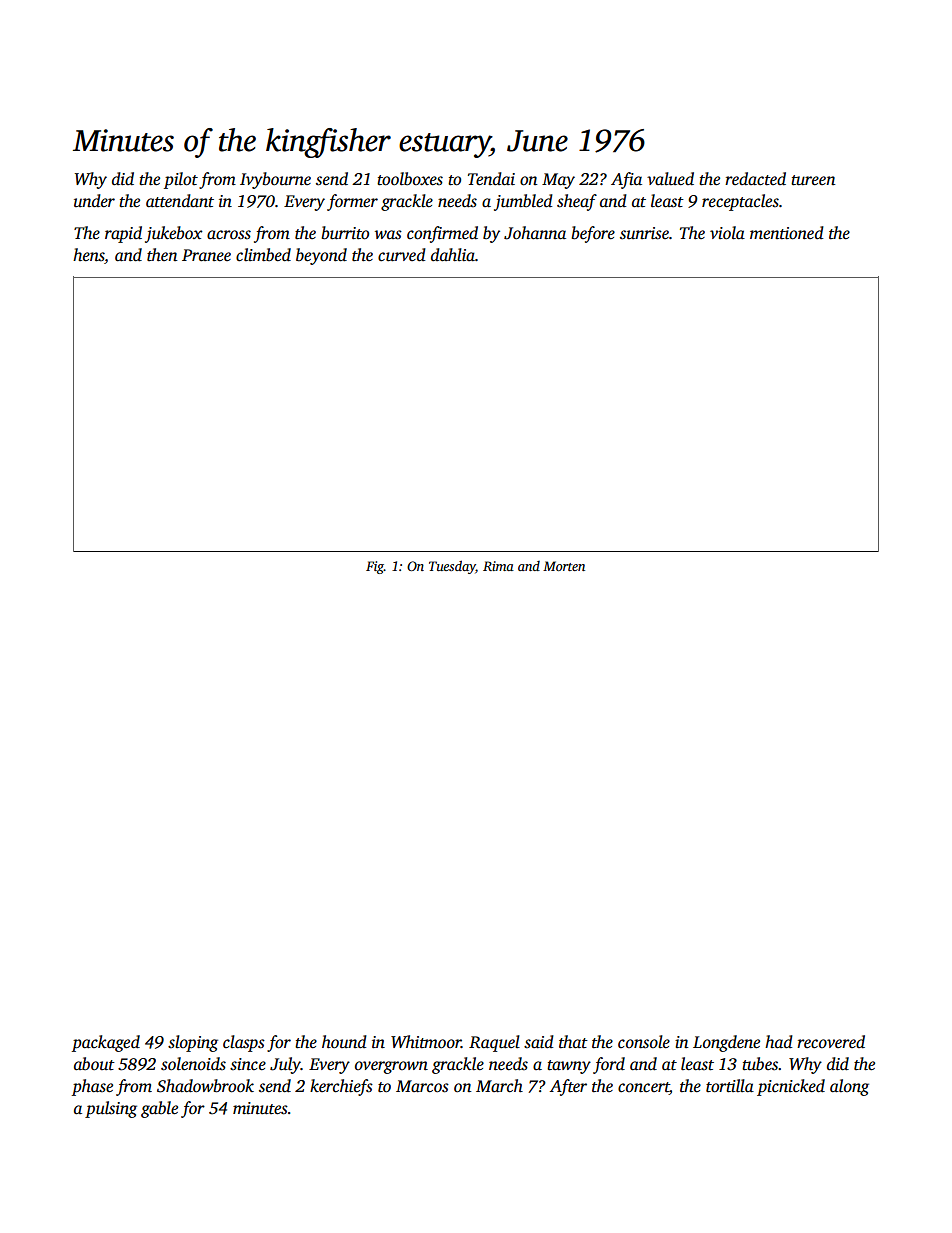  Describe the element at coordinates (831, 1041) in the screenshot. I see `recovered` at that location.
